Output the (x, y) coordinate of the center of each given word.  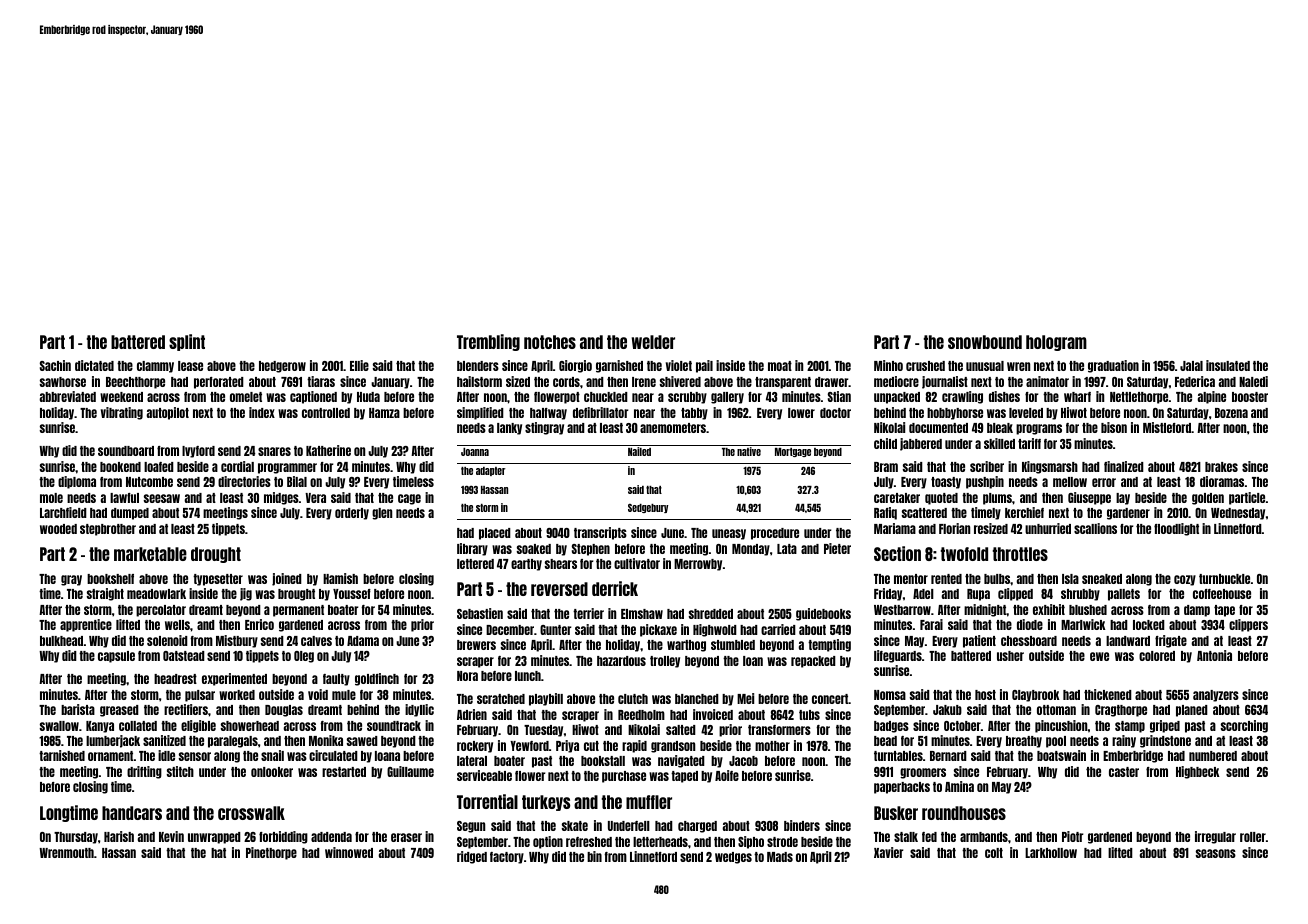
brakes (1221, 467)
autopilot (168, 413)
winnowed (349, 852)
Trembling (488, 342)
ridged (472, 857)
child (885, 443)
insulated (1228, 365)
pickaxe (658, 630)
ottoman (1056, 710)
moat (780, 366)
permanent (298, 611)
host (985, 695)
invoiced (713, 714)
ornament (111, 756)
